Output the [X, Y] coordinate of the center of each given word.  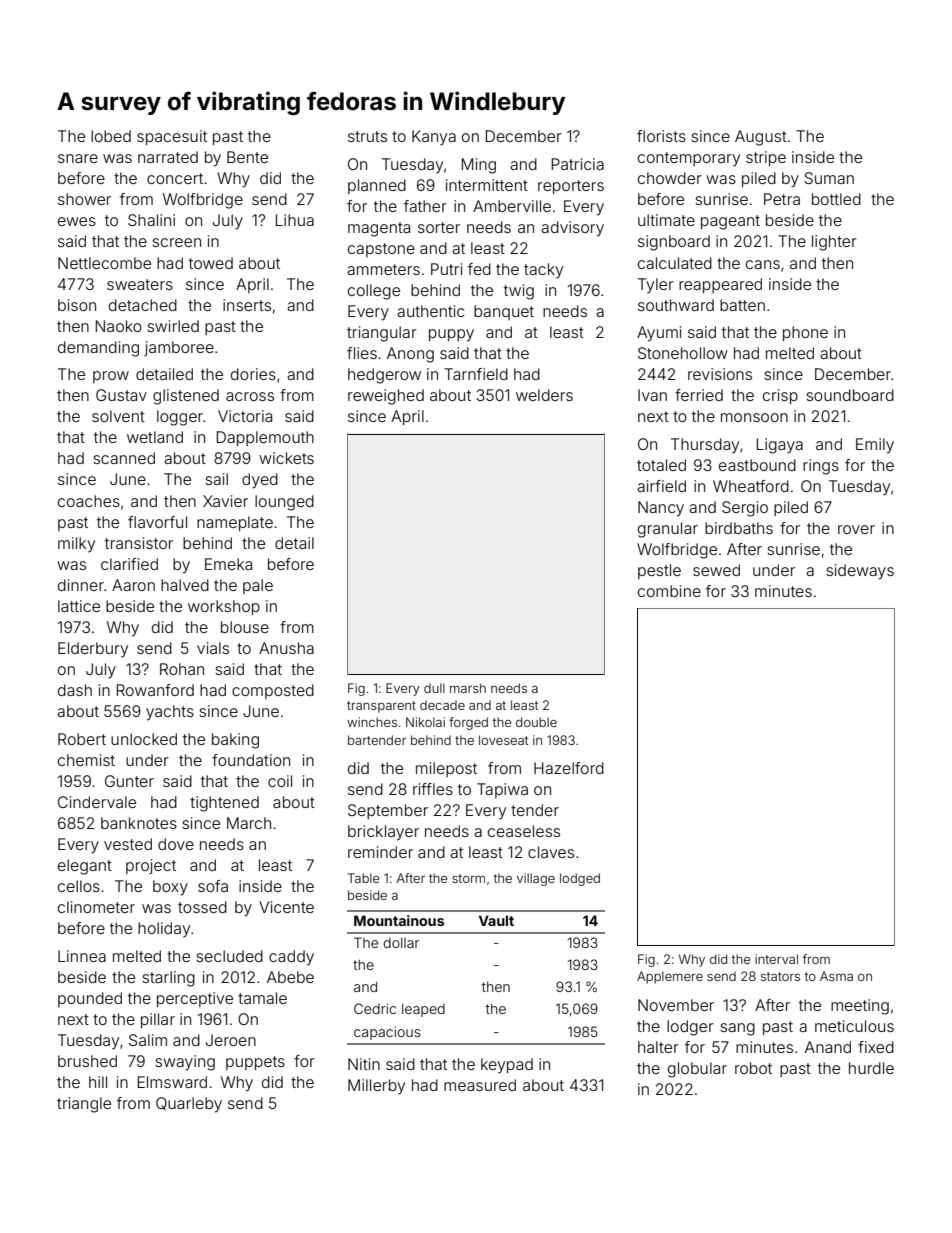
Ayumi [659, 334]
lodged [580, 879]
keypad [507, 1066]
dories [253, 374]
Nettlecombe [104, 263]
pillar [158, 1020]
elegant [85, 867]
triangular [382, 334]
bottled [836, 199]
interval [776, 959]
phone [805, 333]
